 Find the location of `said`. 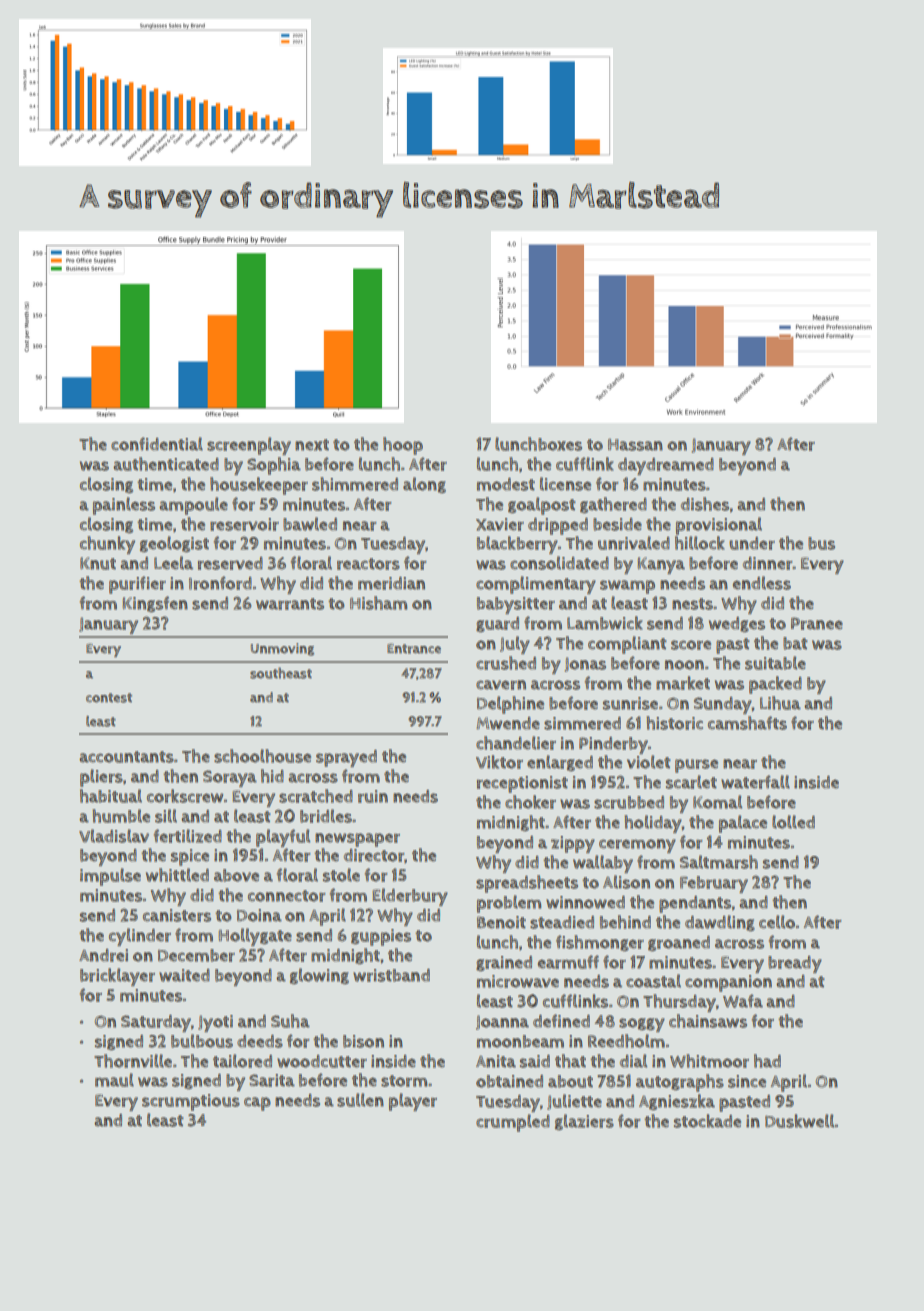

said is located at coordinates (535, 1061).
